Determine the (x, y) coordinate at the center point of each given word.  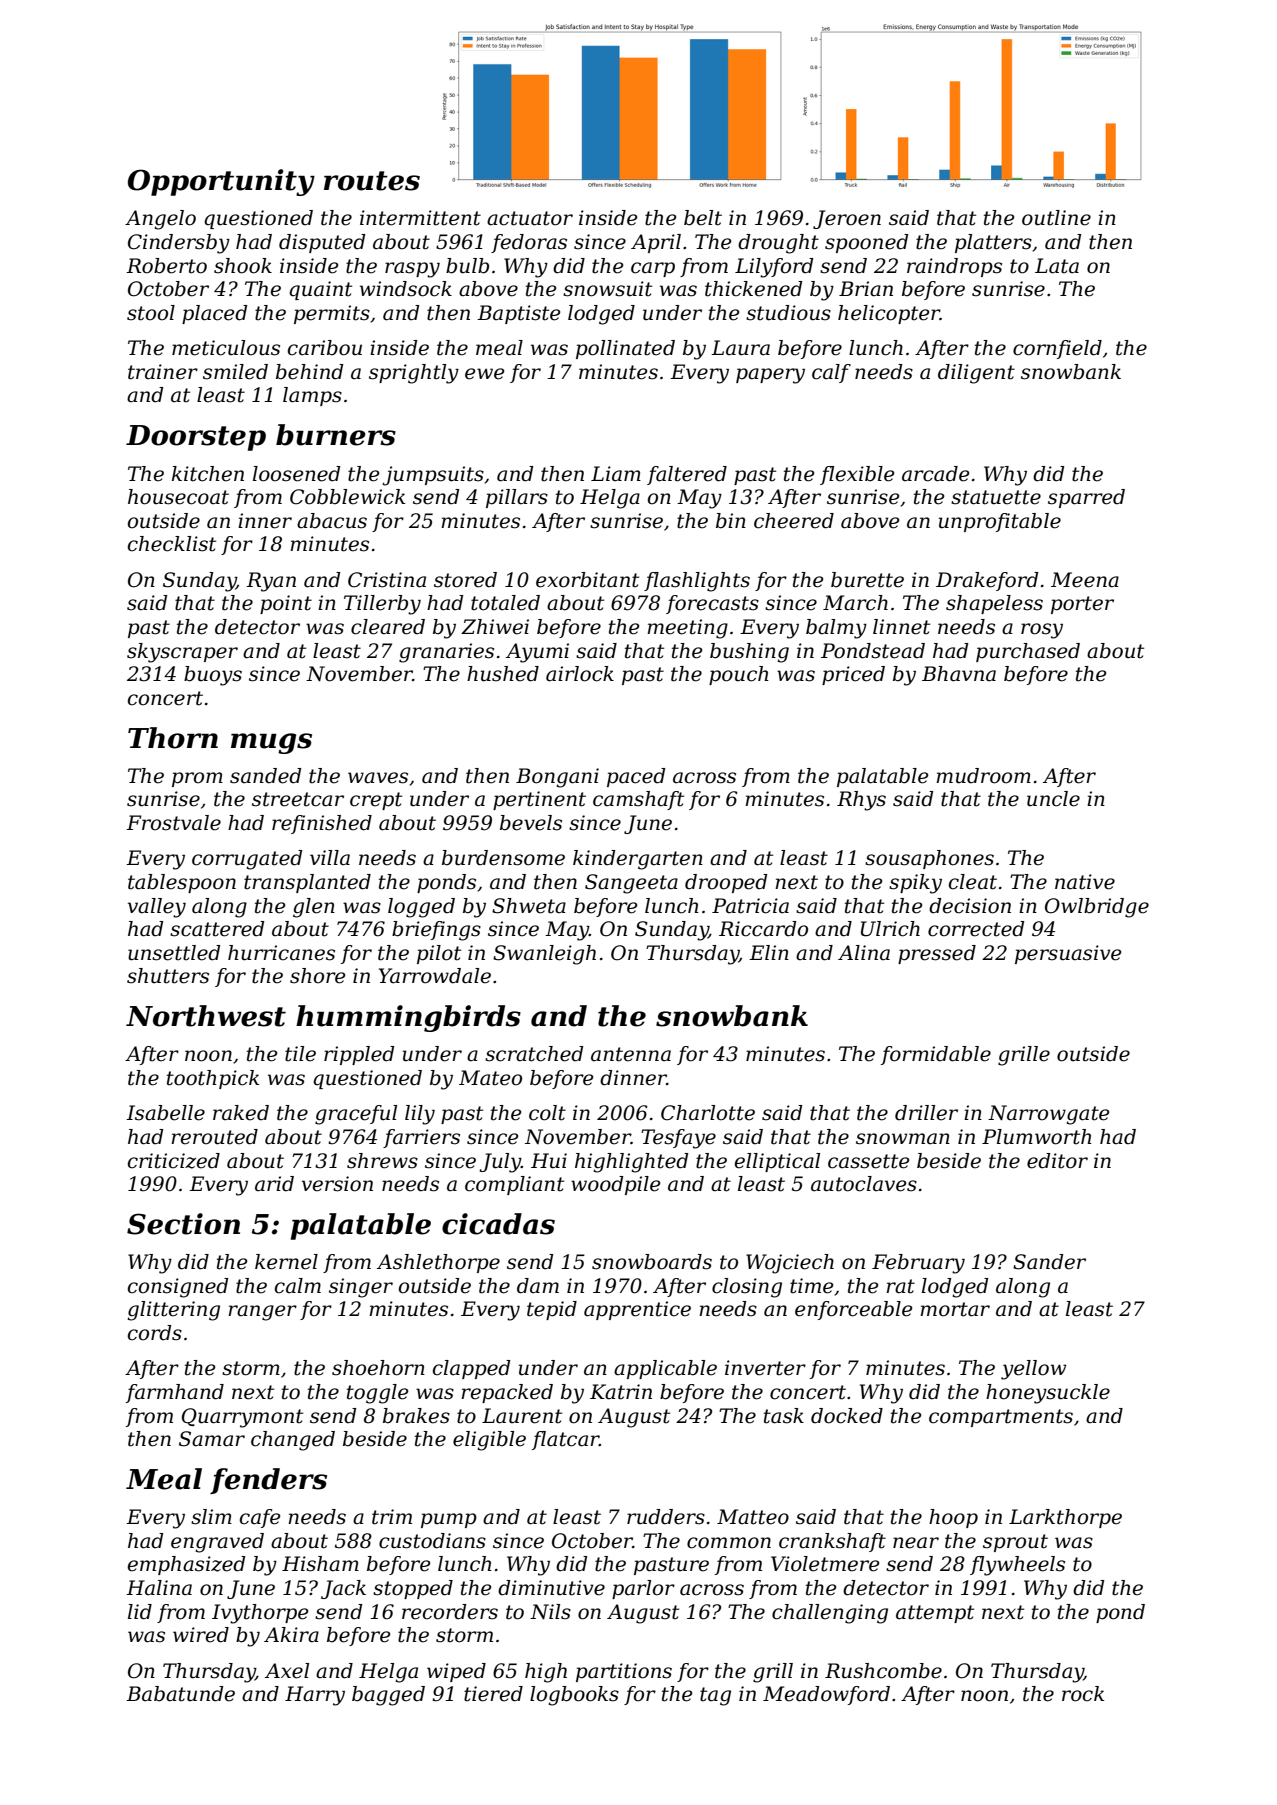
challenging (830, 1614)
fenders (268, 1481)
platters (993, 243)
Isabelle (165, 1113)
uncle (1053, 799)
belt (703, 218)
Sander (1049, 1262)
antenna (631, 1054)
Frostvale (173, 823)
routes (372, 181)
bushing (749, 653)
